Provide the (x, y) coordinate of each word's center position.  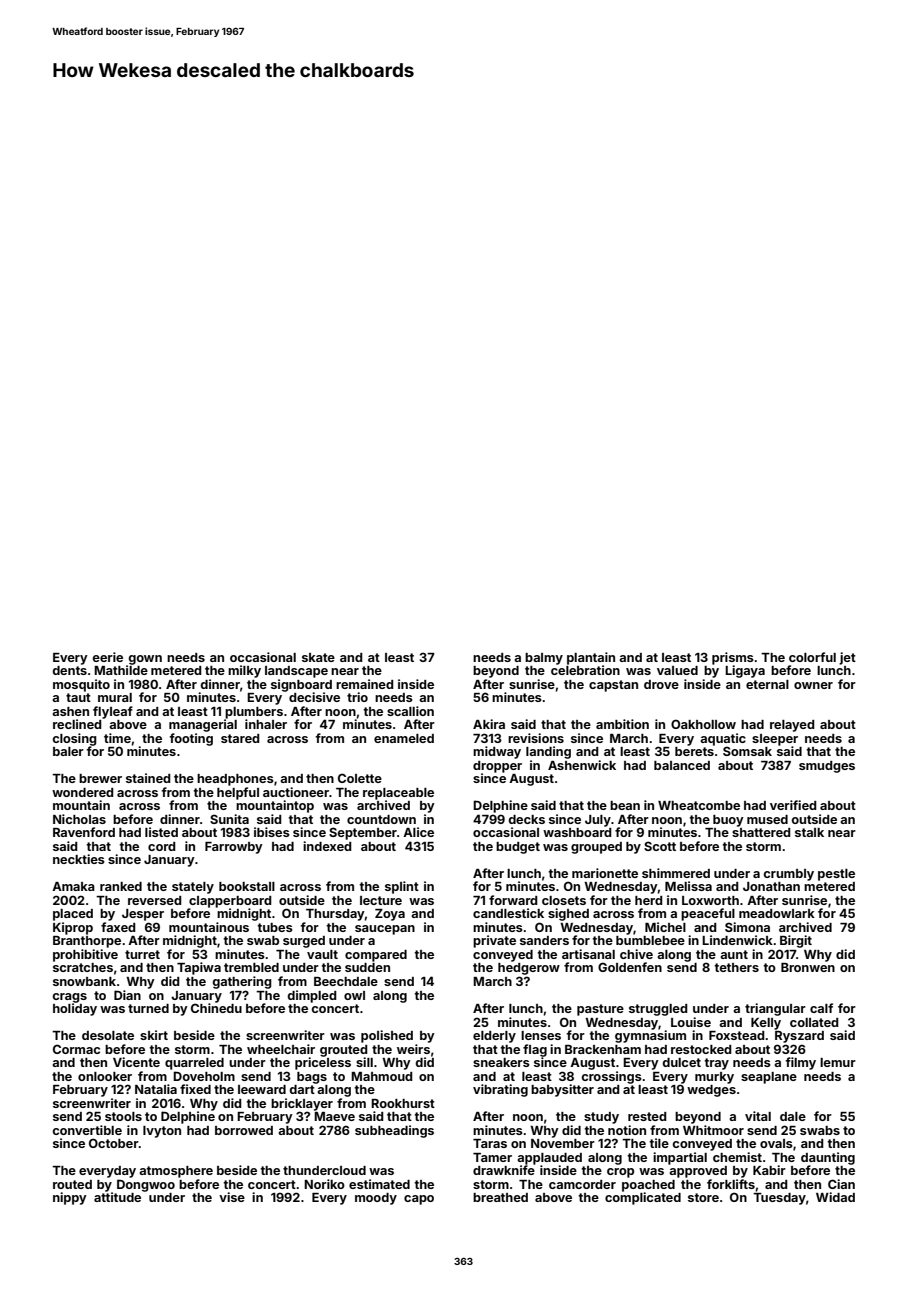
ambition (622, 724)
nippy (70, 1198)
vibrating (500, 1090)
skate (318, 657)
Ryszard (799, 1037)
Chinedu (216, 1008)
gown (145, 660)
